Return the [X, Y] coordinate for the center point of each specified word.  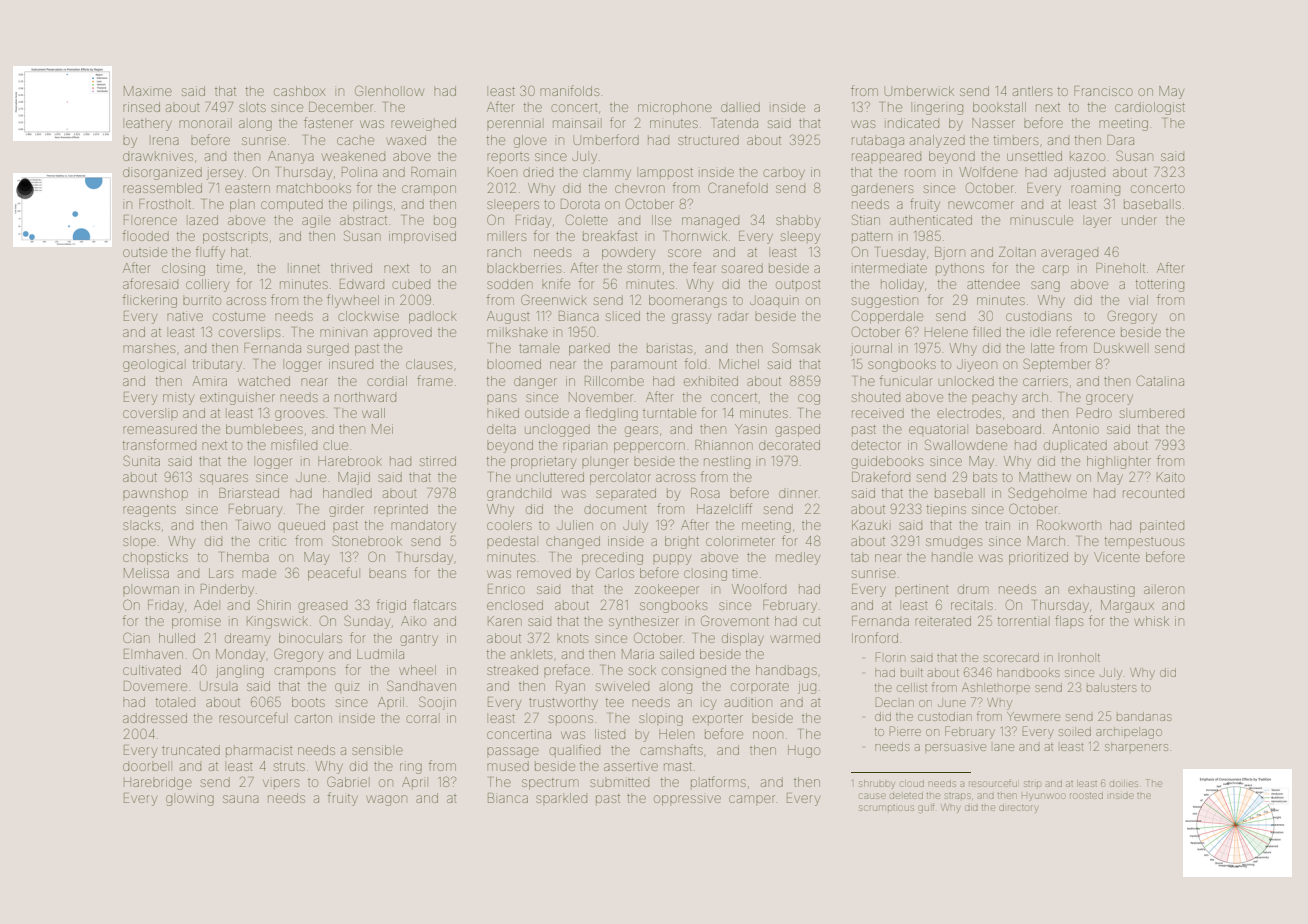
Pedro [1094, 413]
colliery [207, 285]
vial [1138, 300]
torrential [1022, 621]
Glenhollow [389, 90]
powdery [628, 253]
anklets [531, 654]
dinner [798, 494]
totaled [175, 702]
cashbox [299, 91]
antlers [1032, 91]
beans [387, 574]
